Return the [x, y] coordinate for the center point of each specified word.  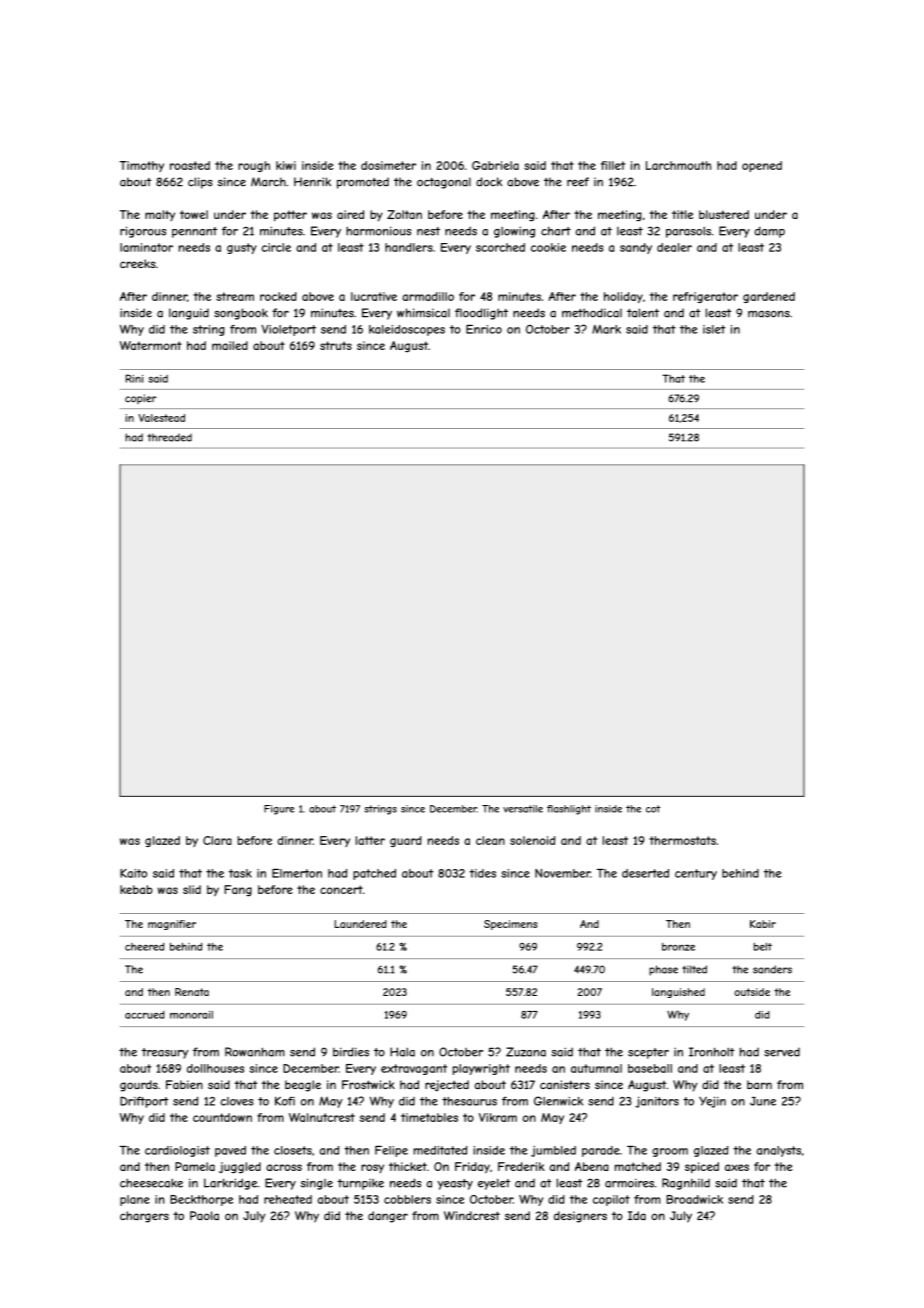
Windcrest [472, 1215]
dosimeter [388, 165]
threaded [169, 437]
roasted [190, 165]
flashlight [569, 810]
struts [336, 345]
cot [653, 809]
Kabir [763, 924]
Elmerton [297, 873]
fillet [613, 165]
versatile [523, 809]
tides [483, 873]
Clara [217, 840]
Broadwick [694, 1199]
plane [135, 1200]
